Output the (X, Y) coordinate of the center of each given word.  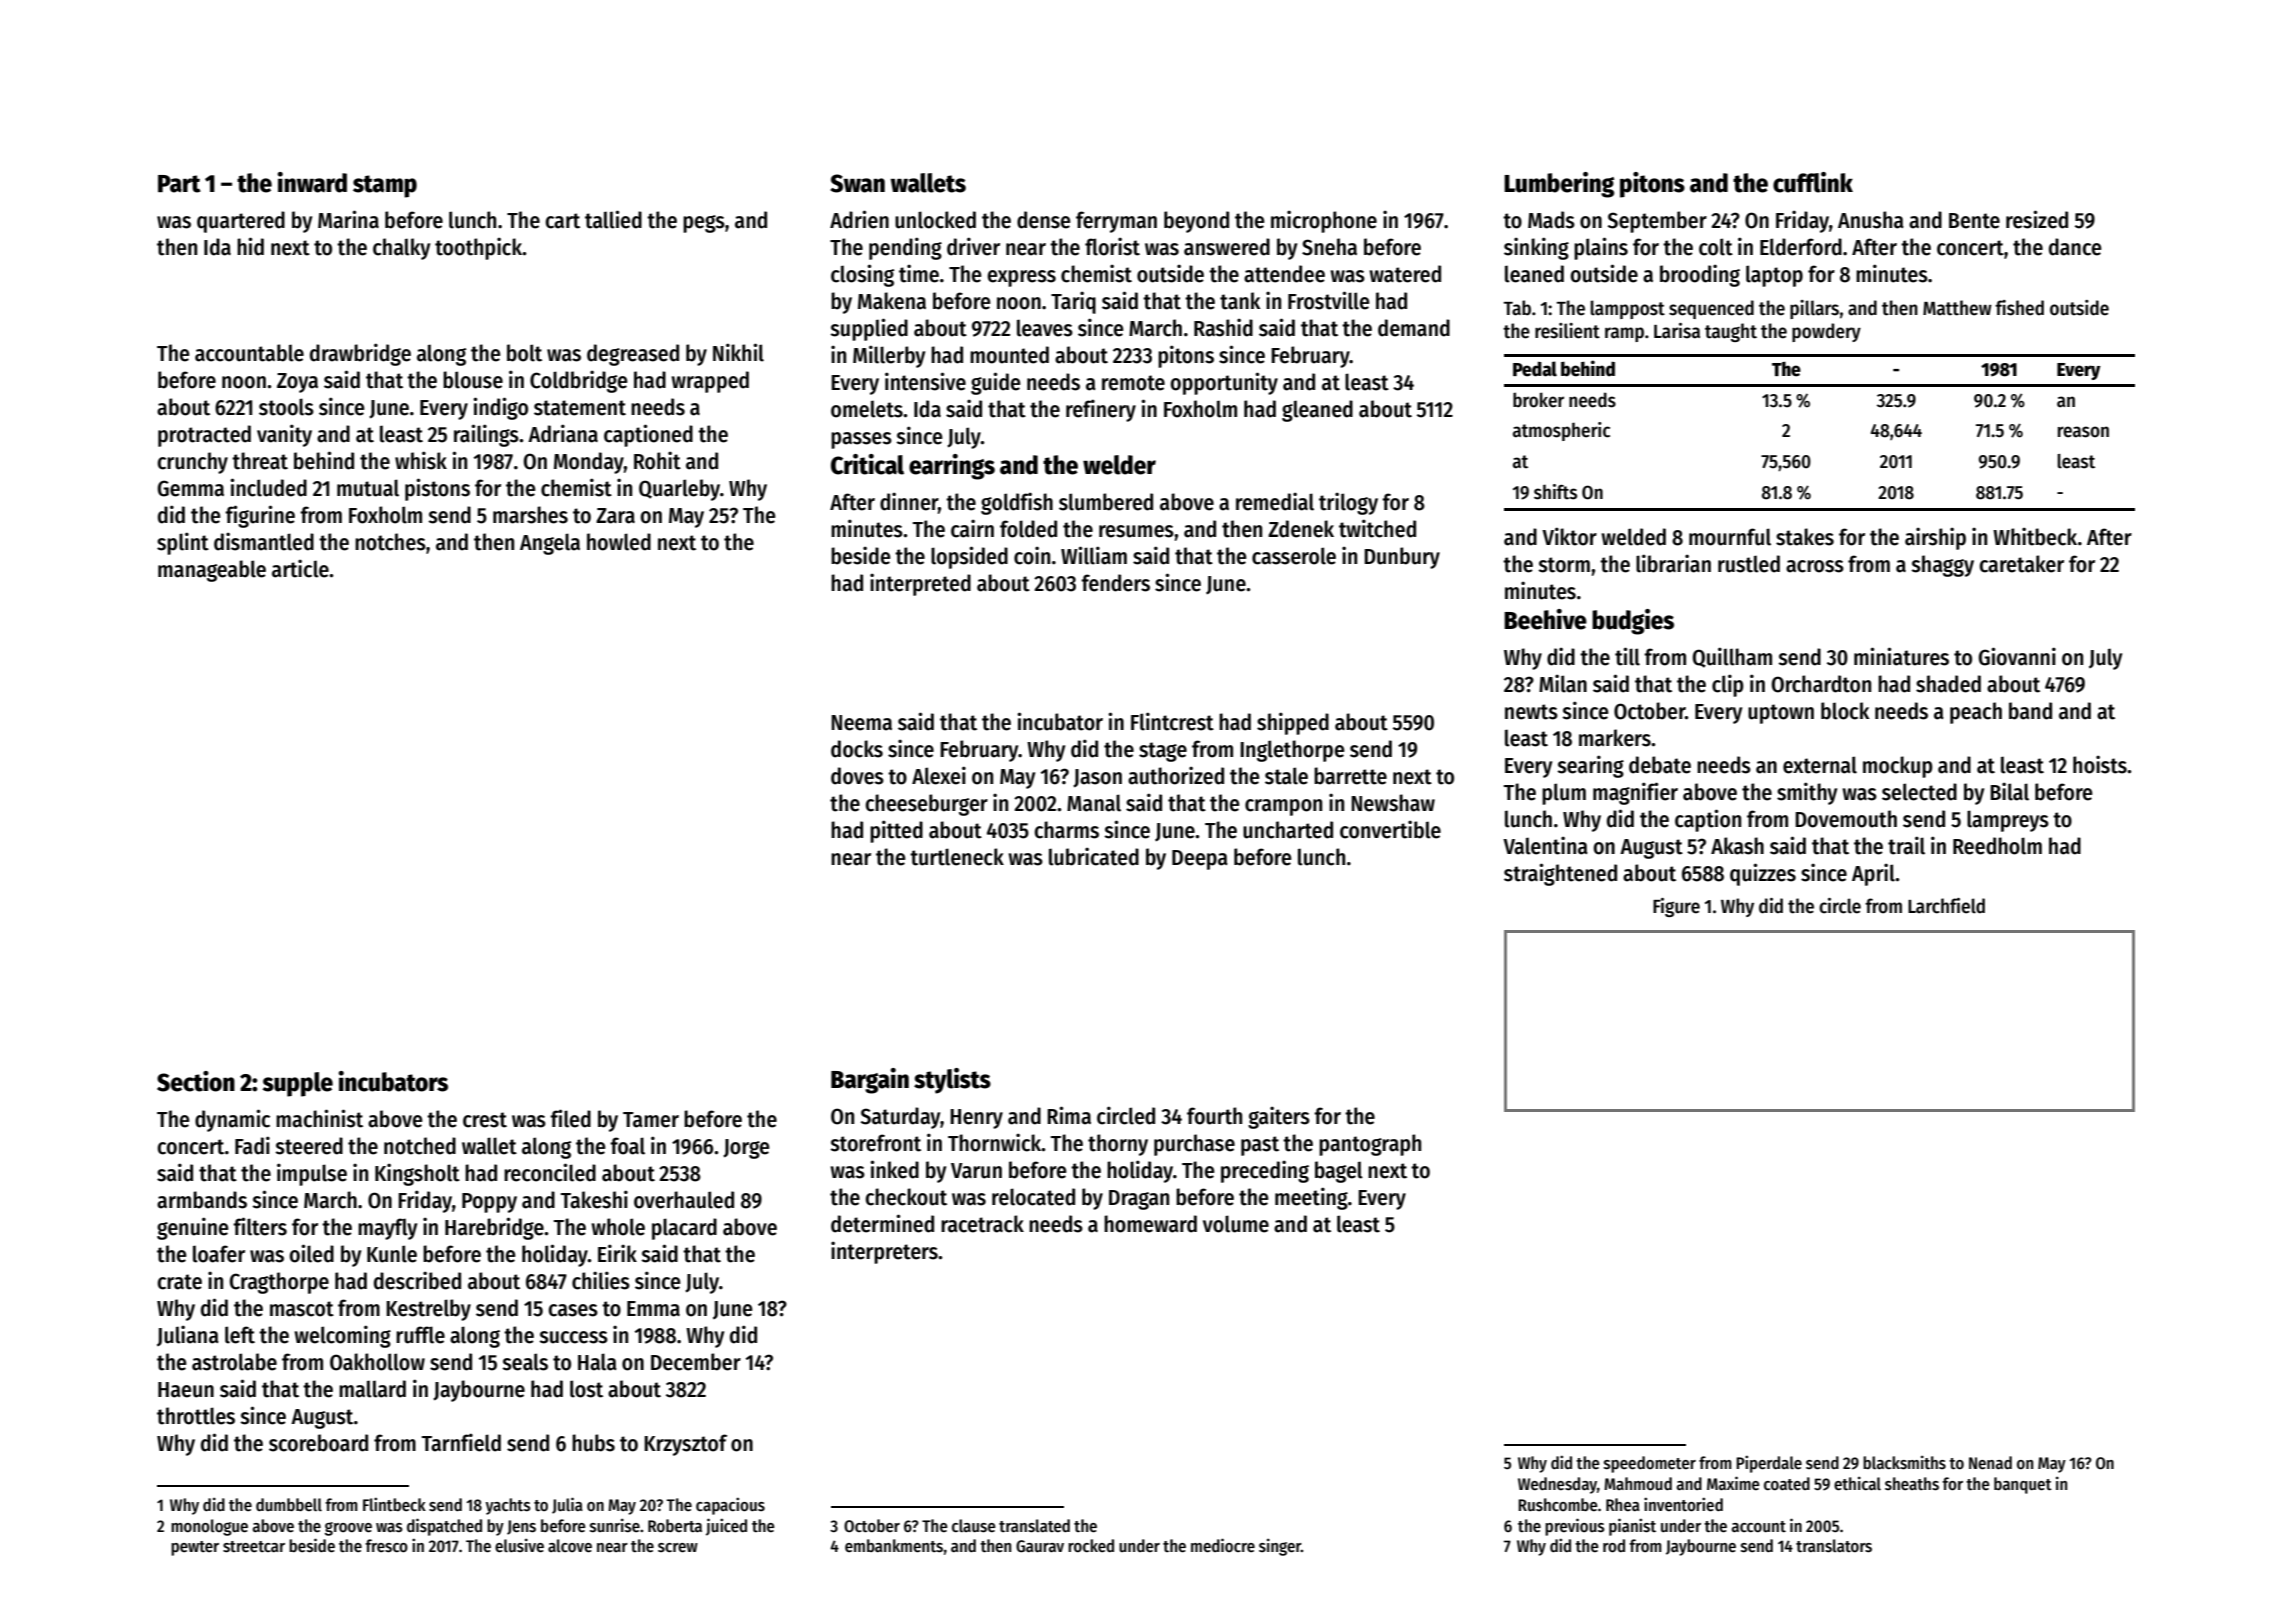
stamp (385, 186)
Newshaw (1393, 803)
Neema (861, 723)
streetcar (254, 1547)
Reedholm (1997, 846)
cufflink (1813, 182)
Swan (857, 183)
